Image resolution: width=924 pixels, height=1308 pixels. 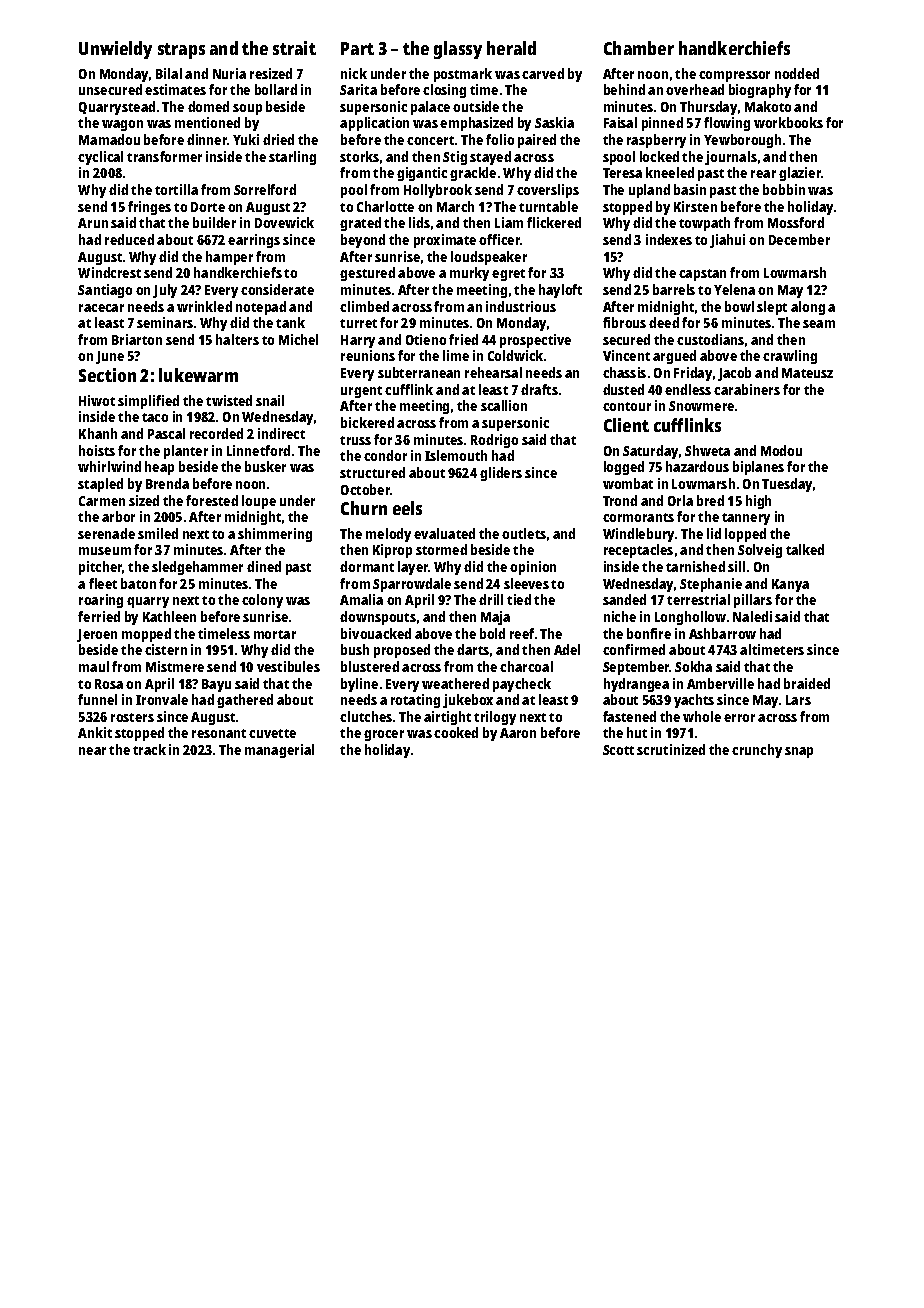 What do you see at coordinates (511, 48) in the screenshot?
I see `herald` at bounding box center [511, 48].
